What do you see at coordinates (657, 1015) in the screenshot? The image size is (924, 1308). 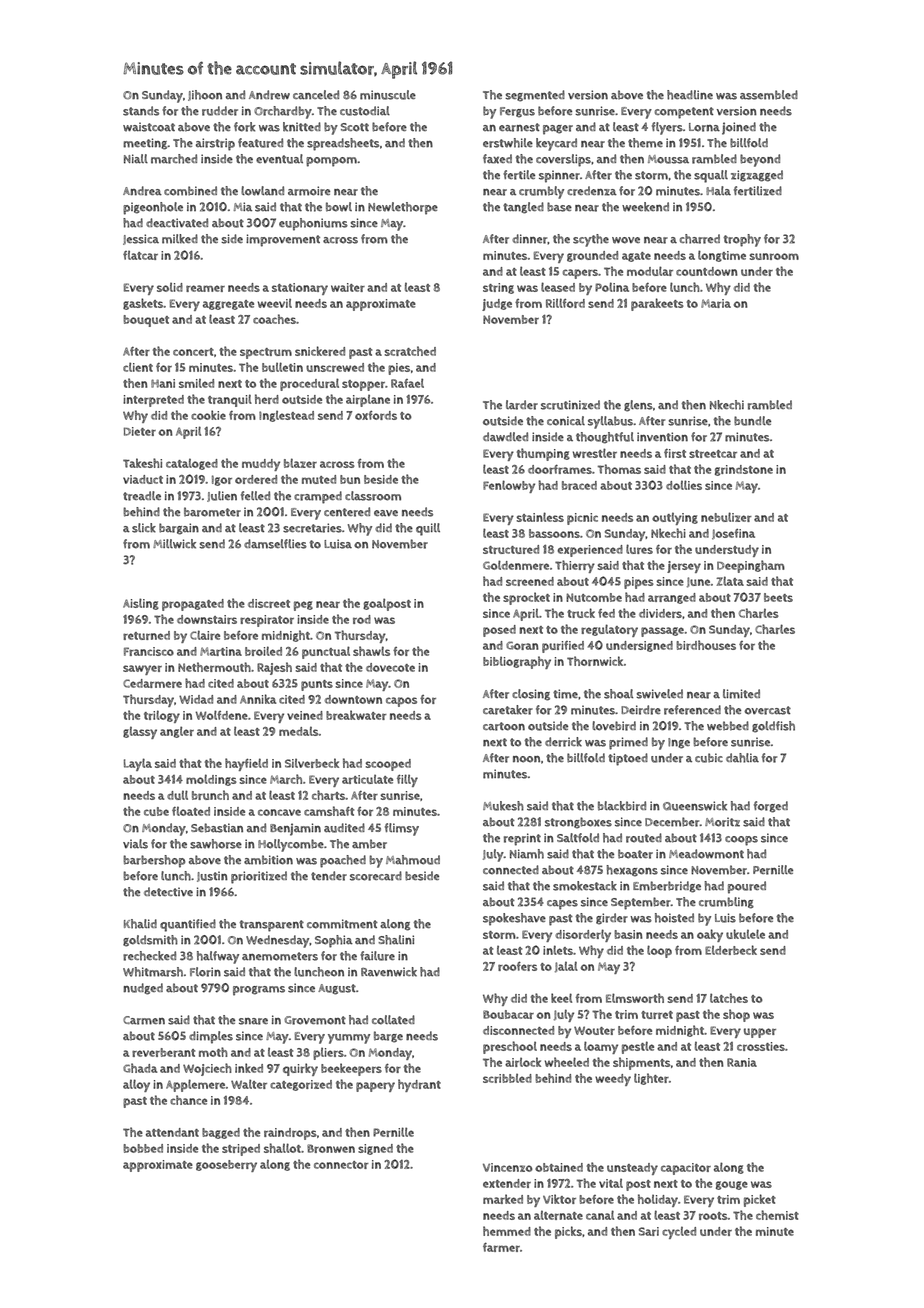 I see `turret` at bounding box center [657, 1015].
